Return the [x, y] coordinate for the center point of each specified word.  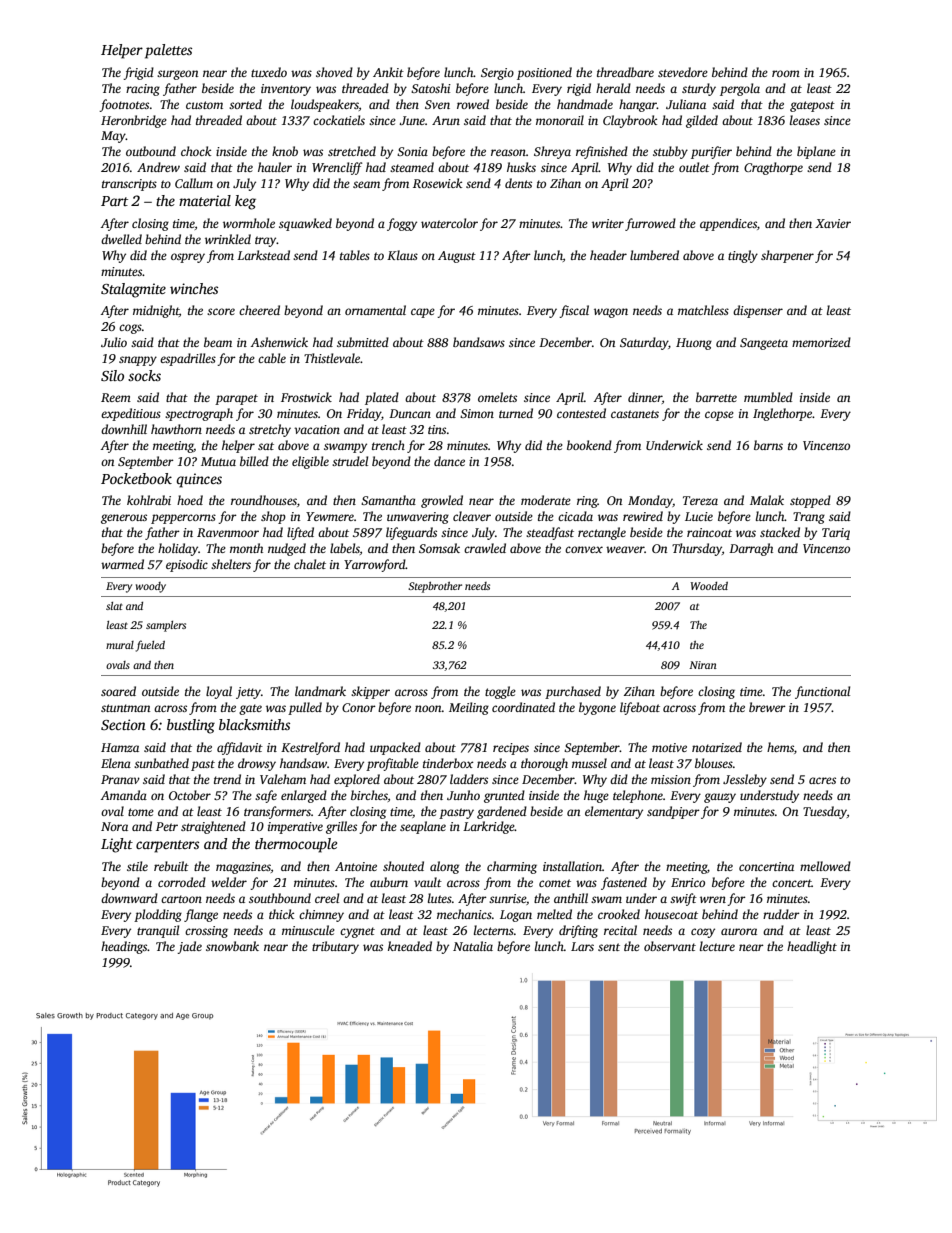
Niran [703, 665]
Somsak [439, 548]
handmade [585, 104]
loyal [219, 692]
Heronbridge [134, 121]
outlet [694, 167]
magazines [243, 868]
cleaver [472, 516]
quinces [199, 480]
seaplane [423, 827]
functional [822, 692]
